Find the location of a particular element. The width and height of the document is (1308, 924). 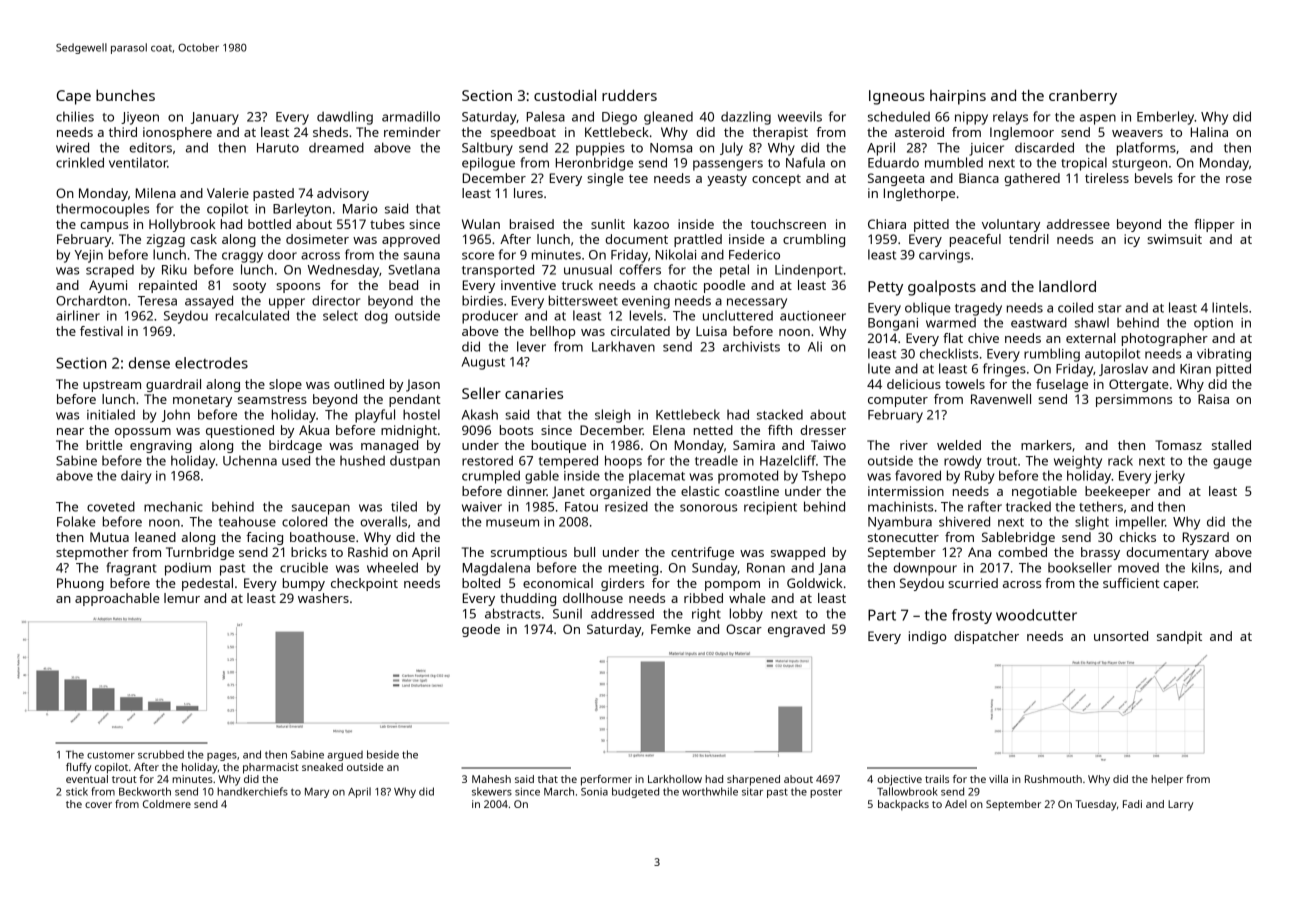

sharpened is located at coordinates (753, 780).
